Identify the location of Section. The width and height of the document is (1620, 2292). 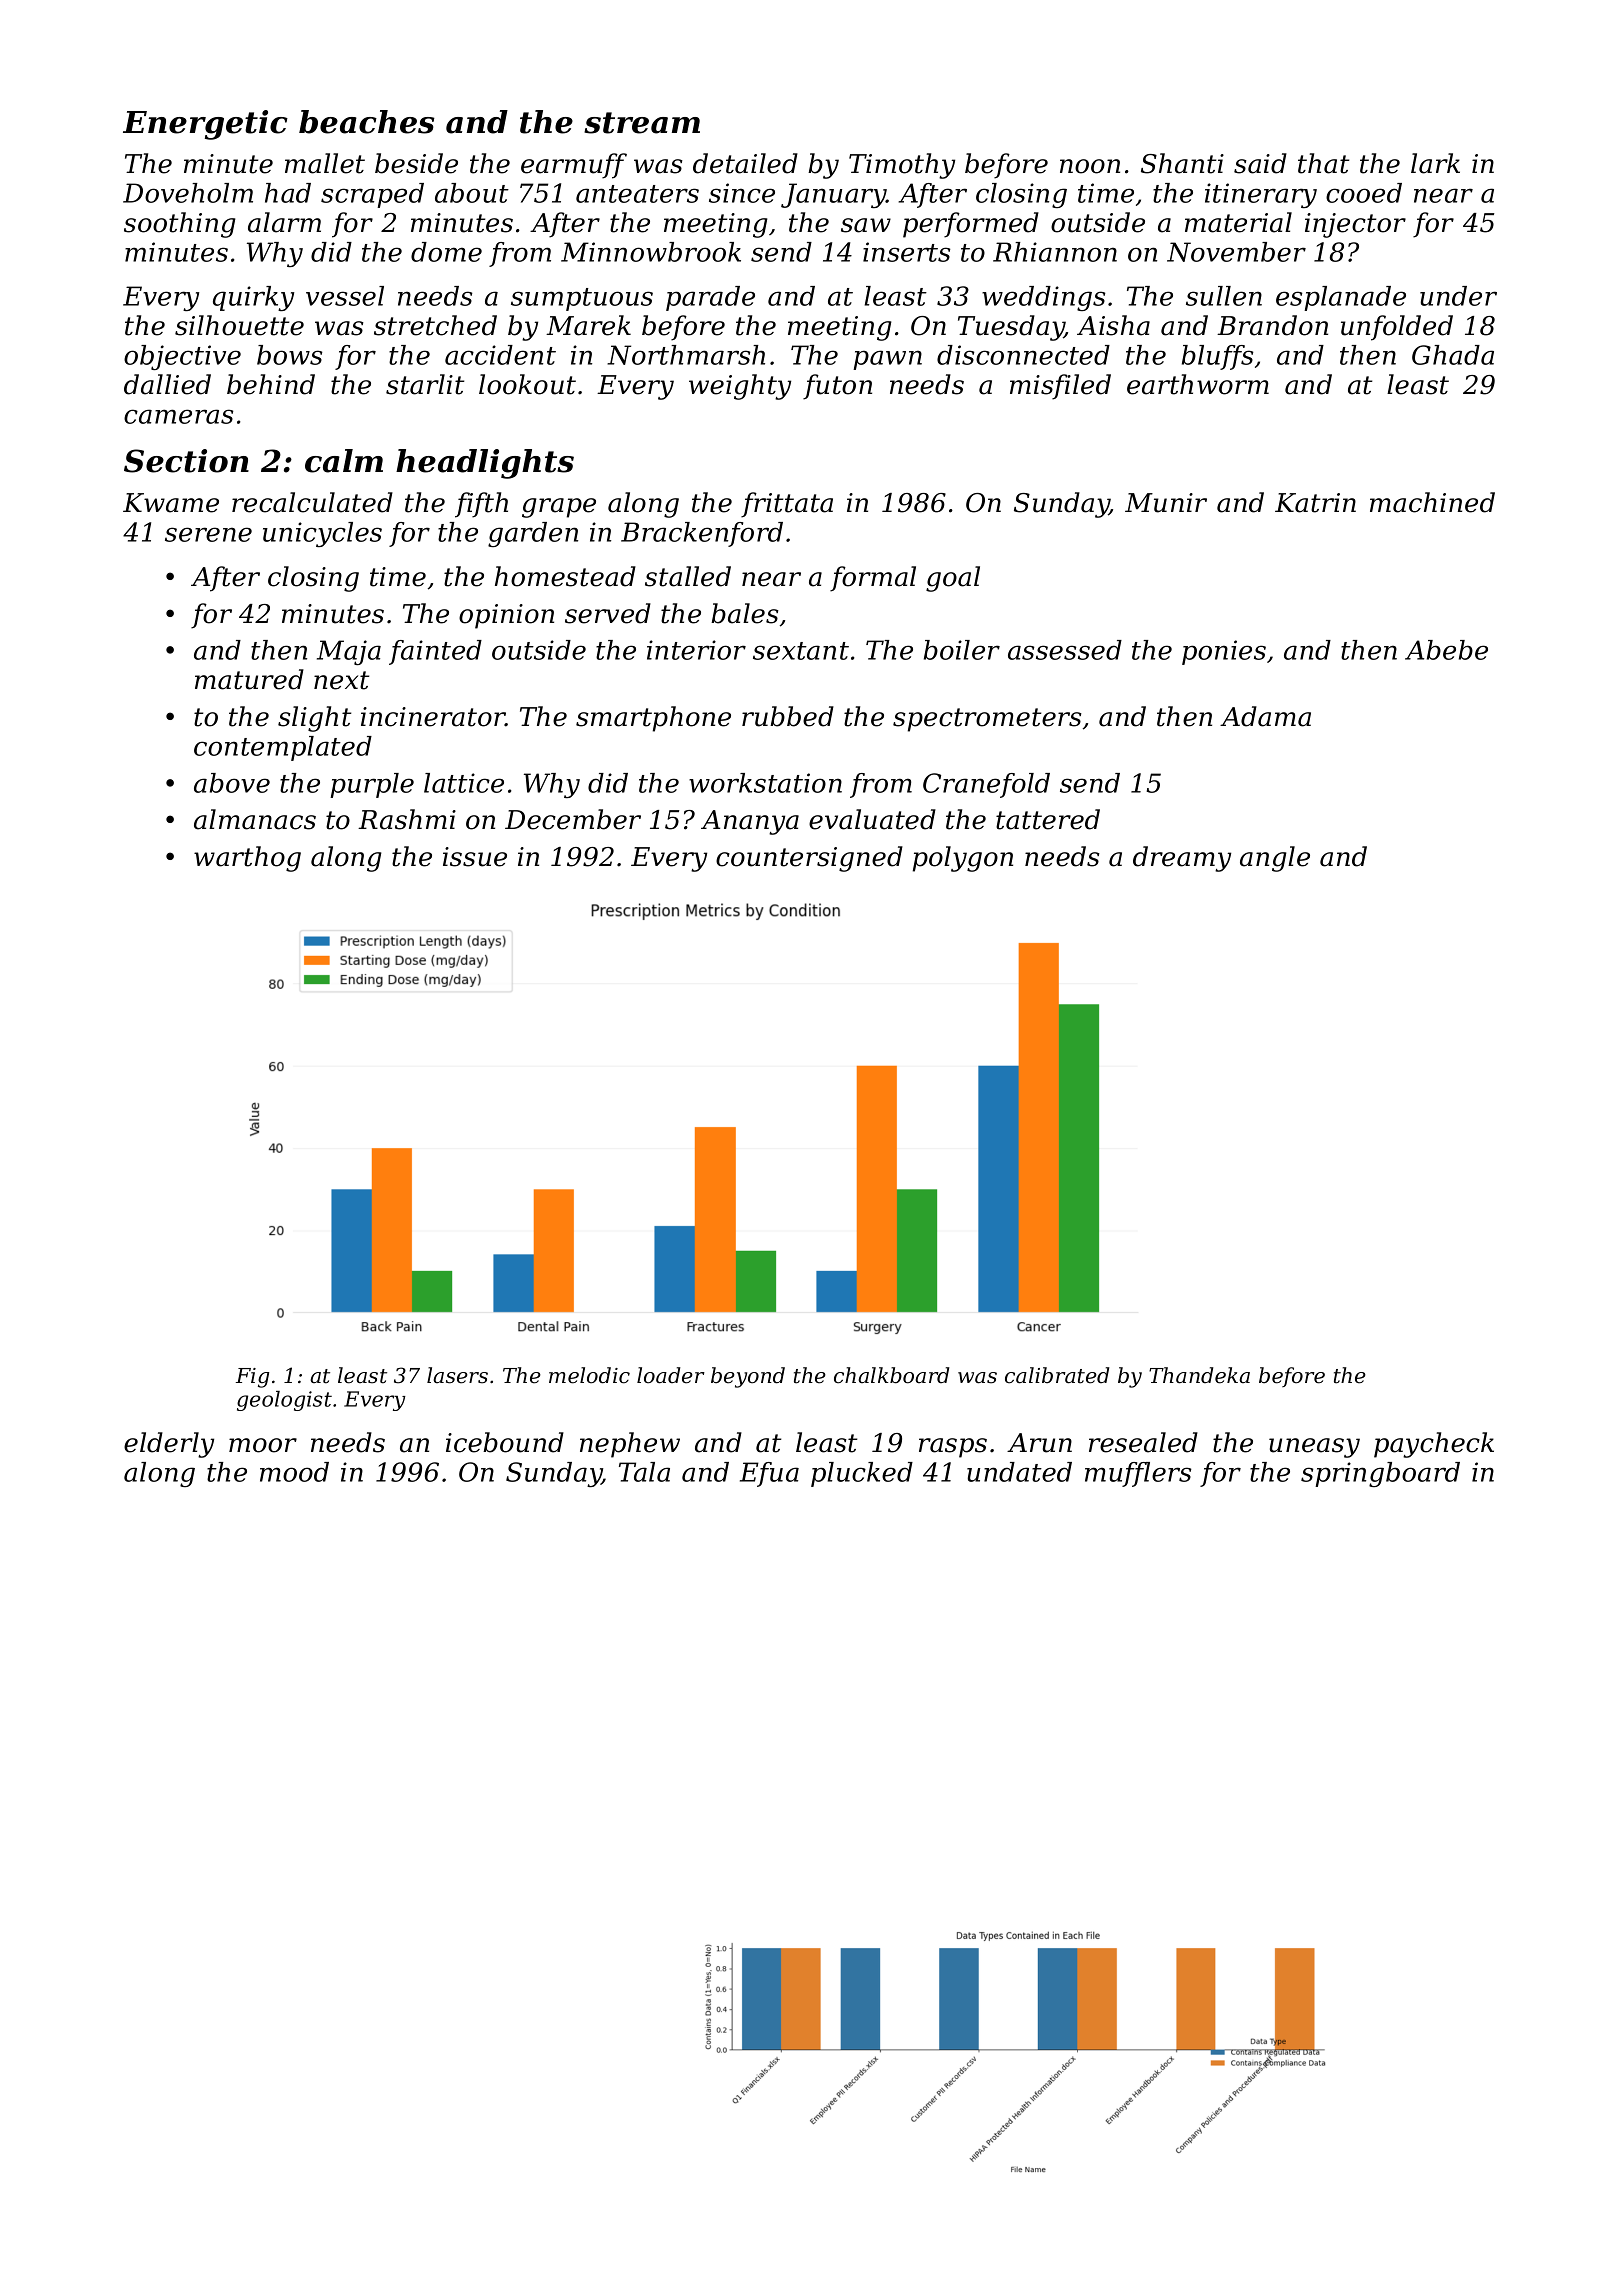
(186, 461).
